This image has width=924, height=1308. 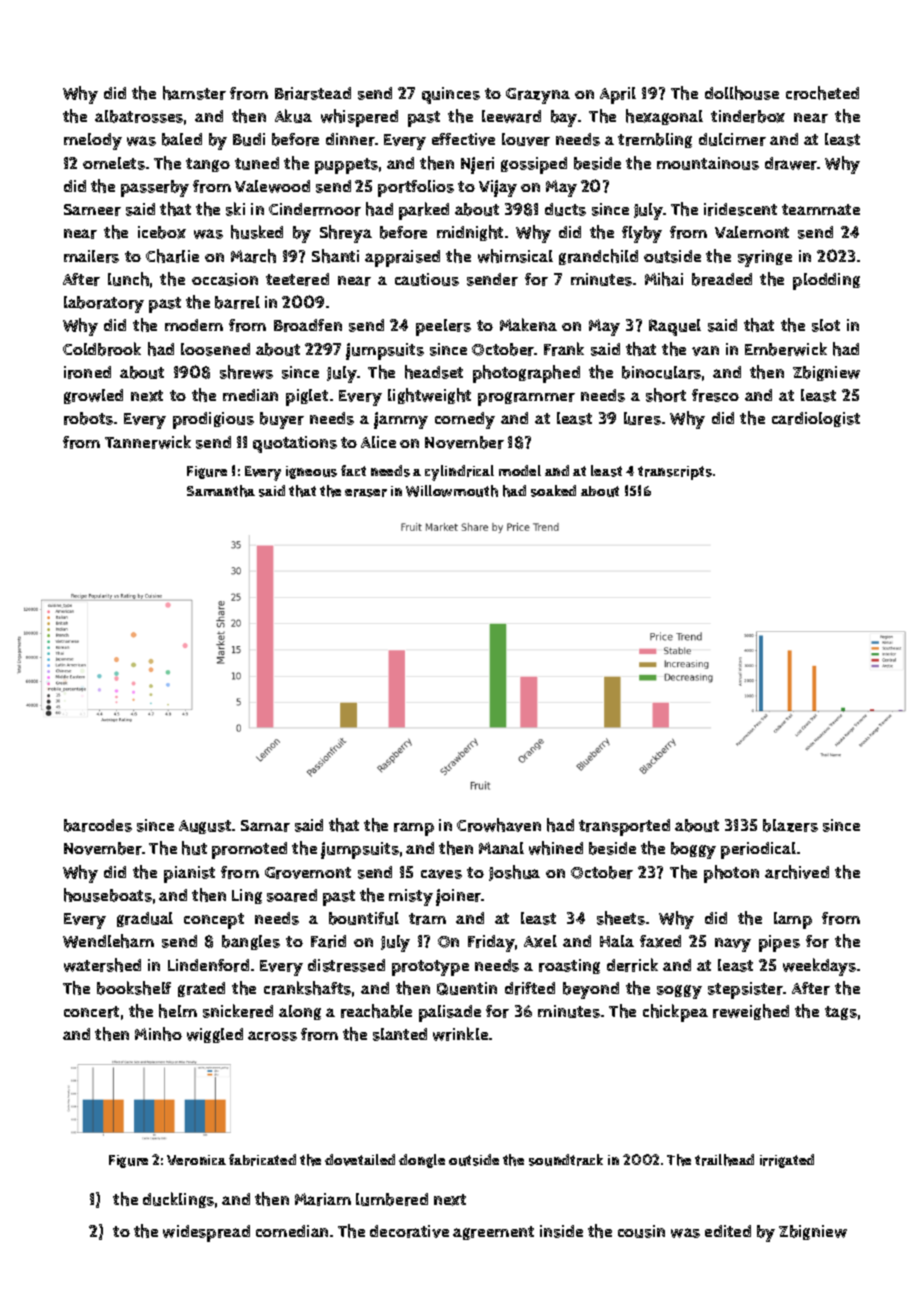 What do you see at coordinates (787, 1161) in the image?
I see `irrigated` at bounding box center [787, 1161].
